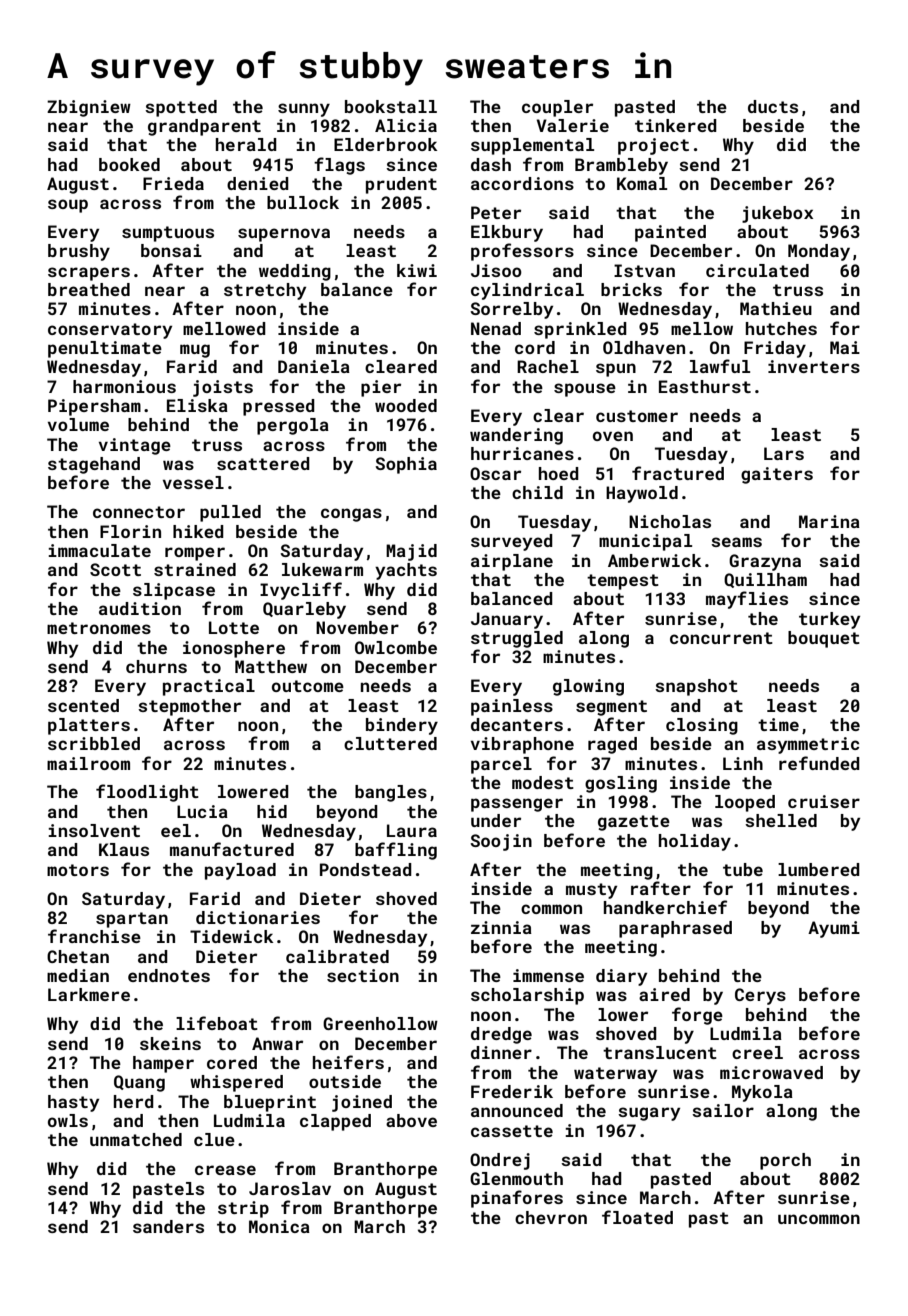 Image resolution: width=908 pixels, height=1316 pixels. What do you see at coordinates (337, 956) in the screenshot?
I see `calibrated` at bounding box center [337, 956].
